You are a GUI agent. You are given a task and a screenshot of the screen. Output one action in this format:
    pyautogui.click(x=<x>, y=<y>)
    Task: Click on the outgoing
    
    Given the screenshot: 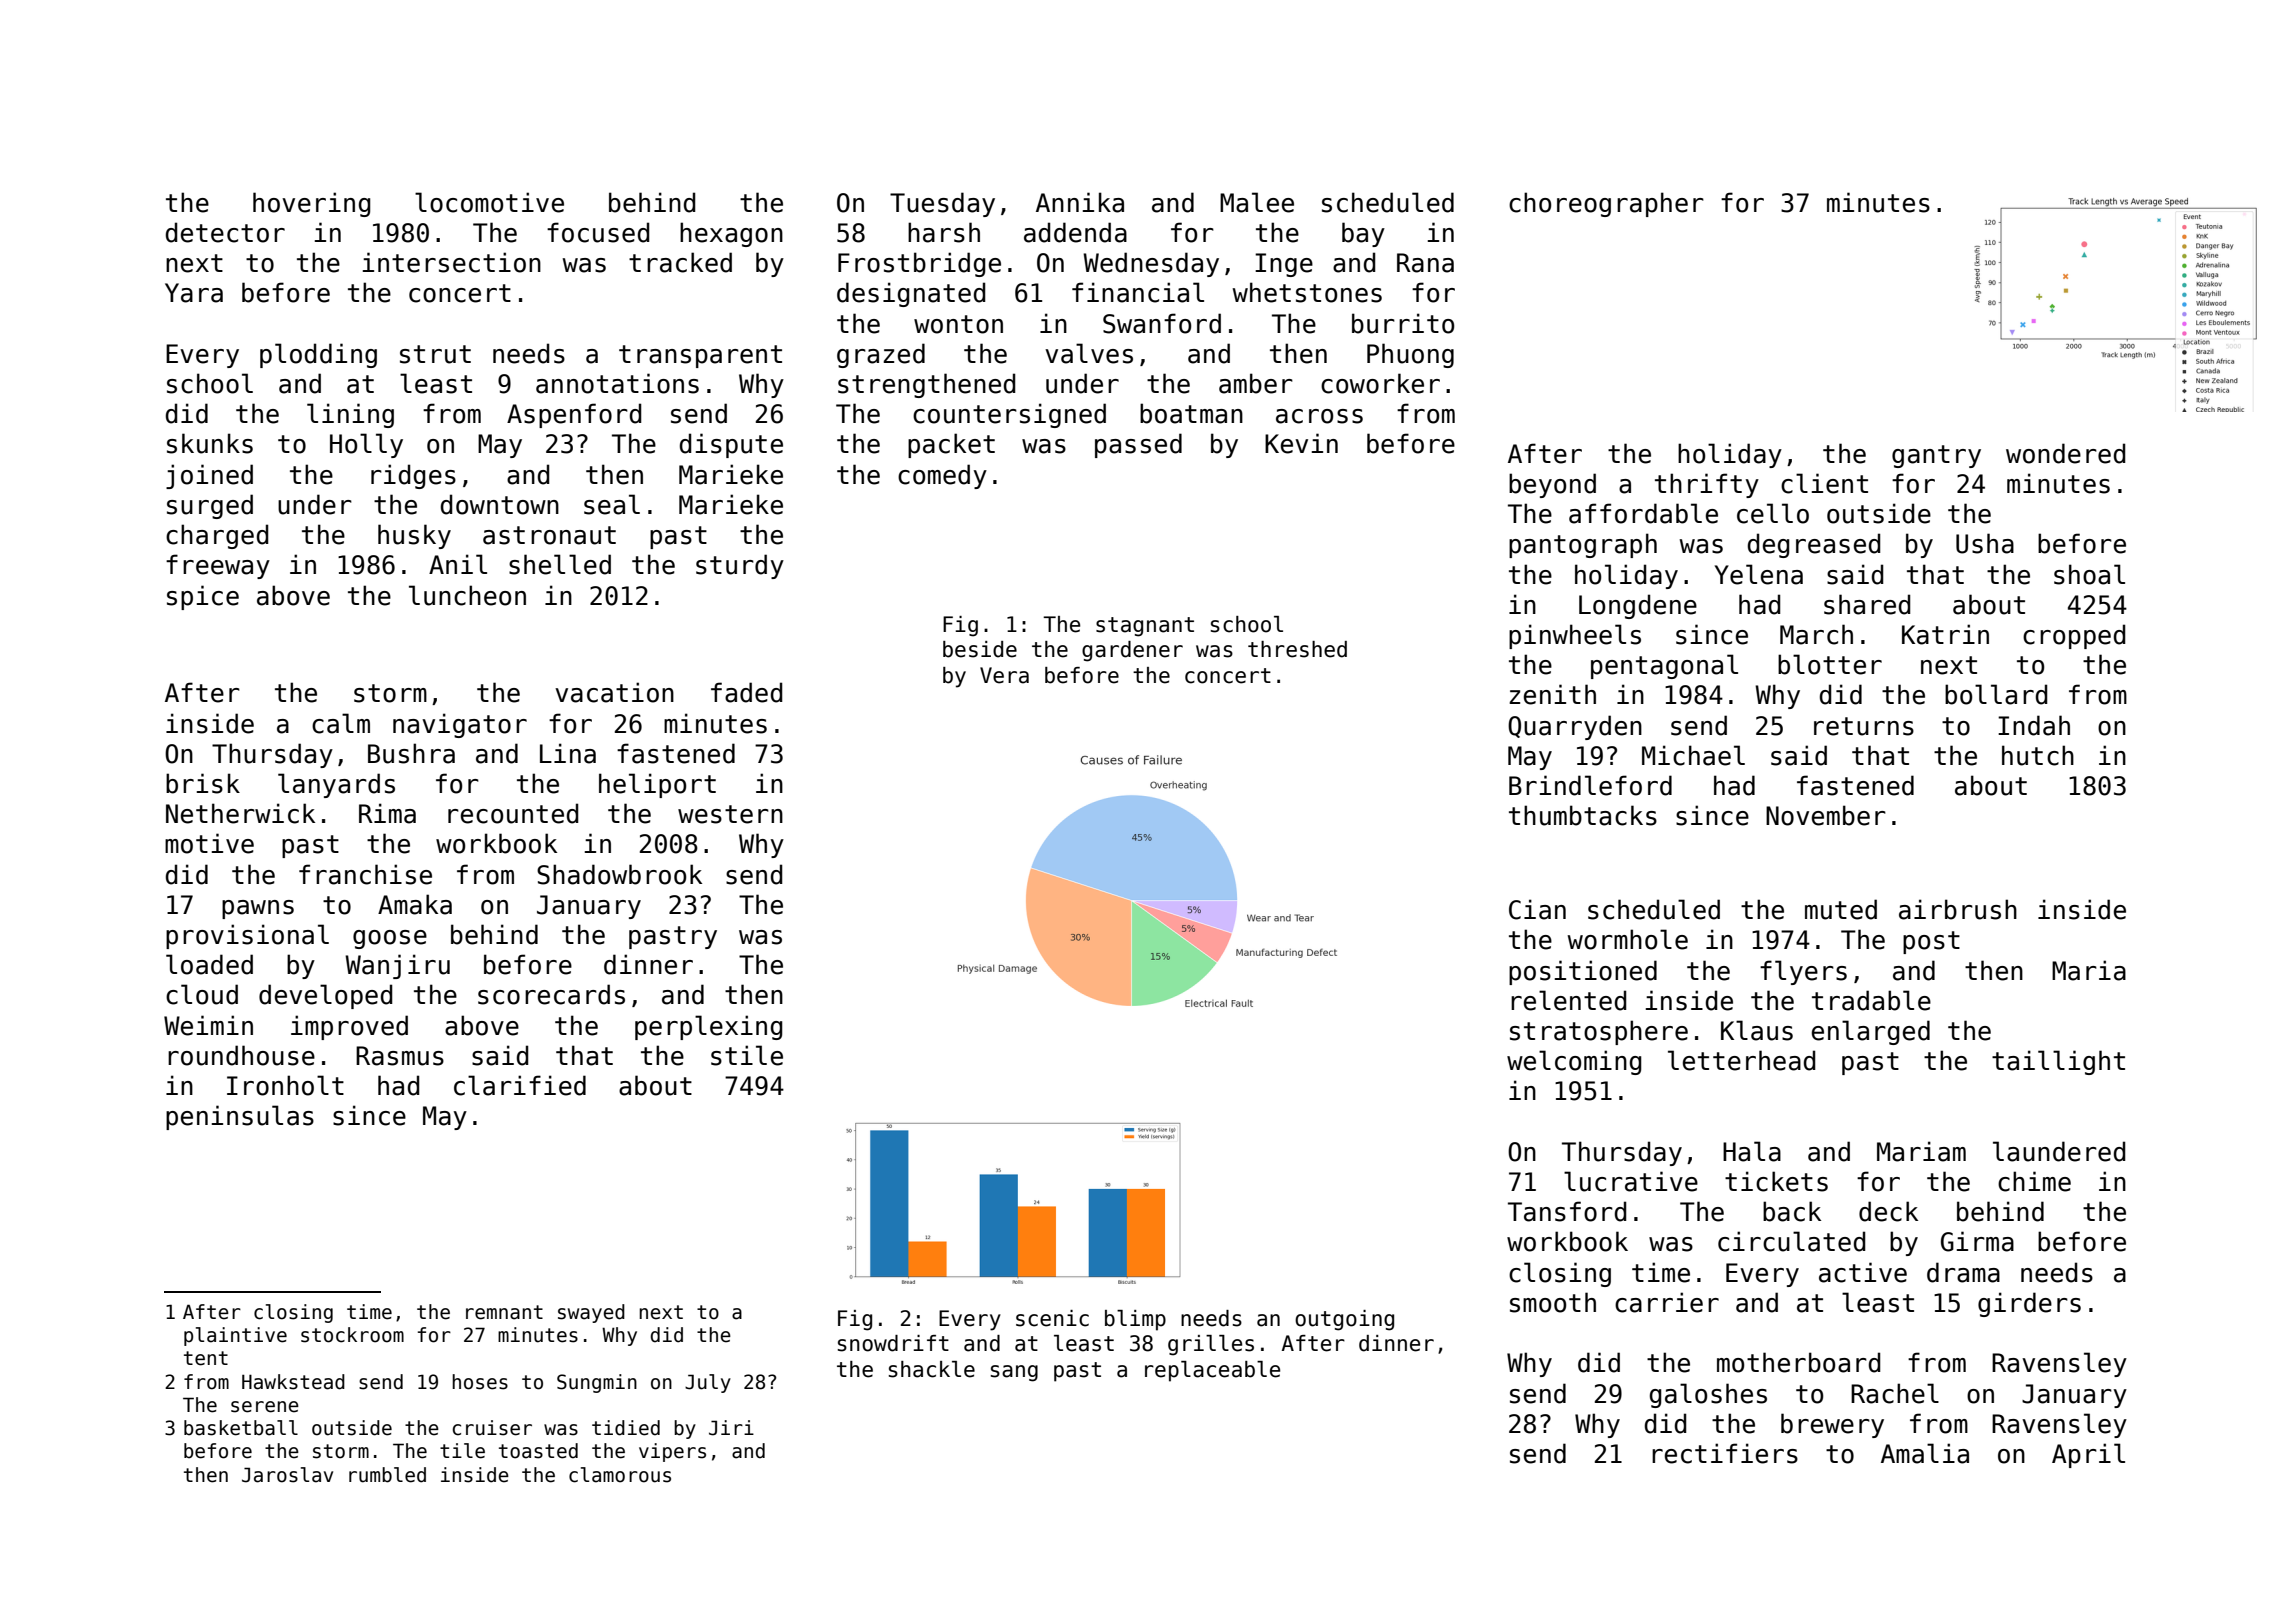 What is the action you would take?
    pyautogui.click(x=1344, y=1320)
